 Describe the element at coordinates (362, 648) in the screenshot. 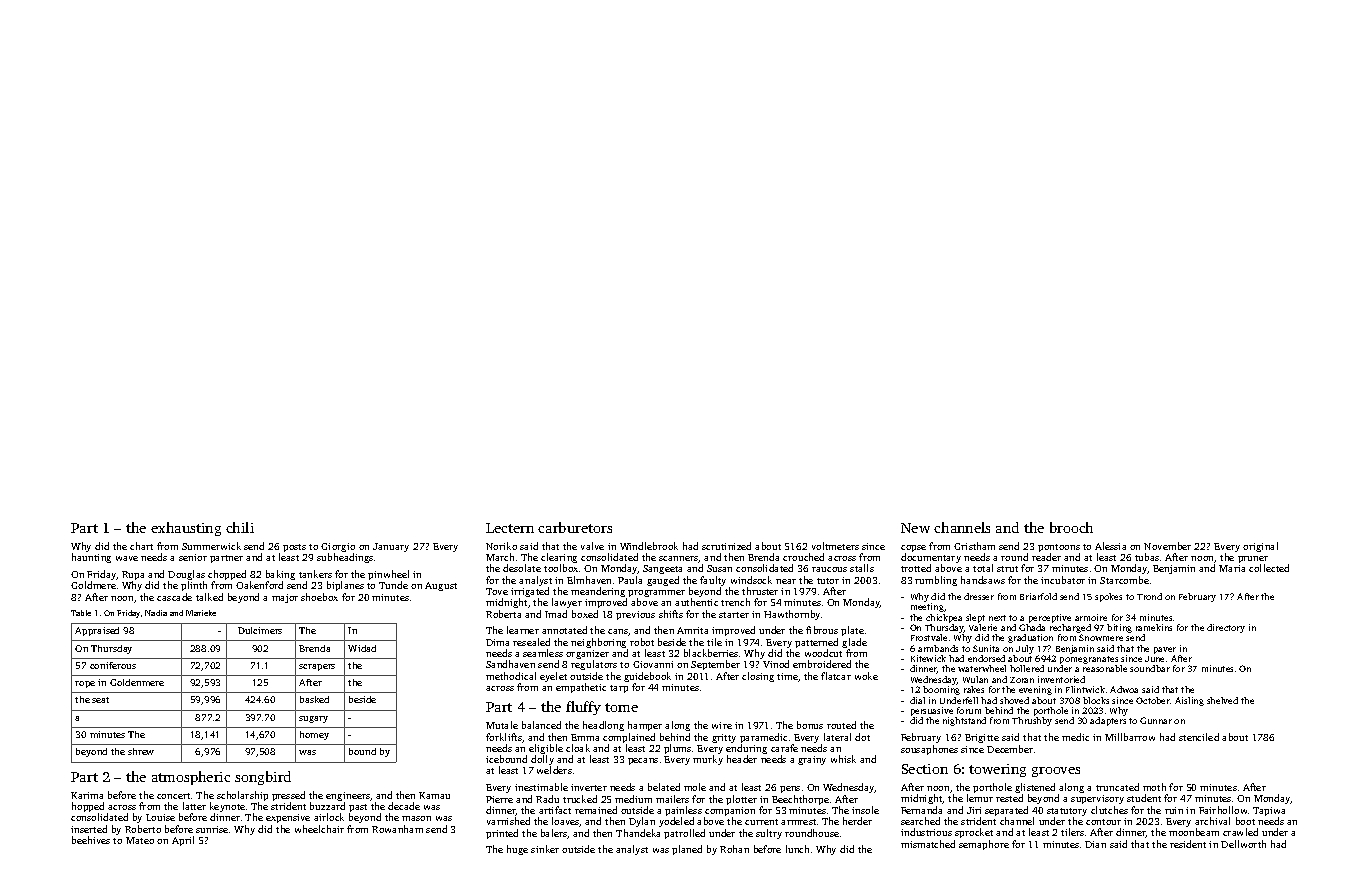

I see `Widad` at that location.
